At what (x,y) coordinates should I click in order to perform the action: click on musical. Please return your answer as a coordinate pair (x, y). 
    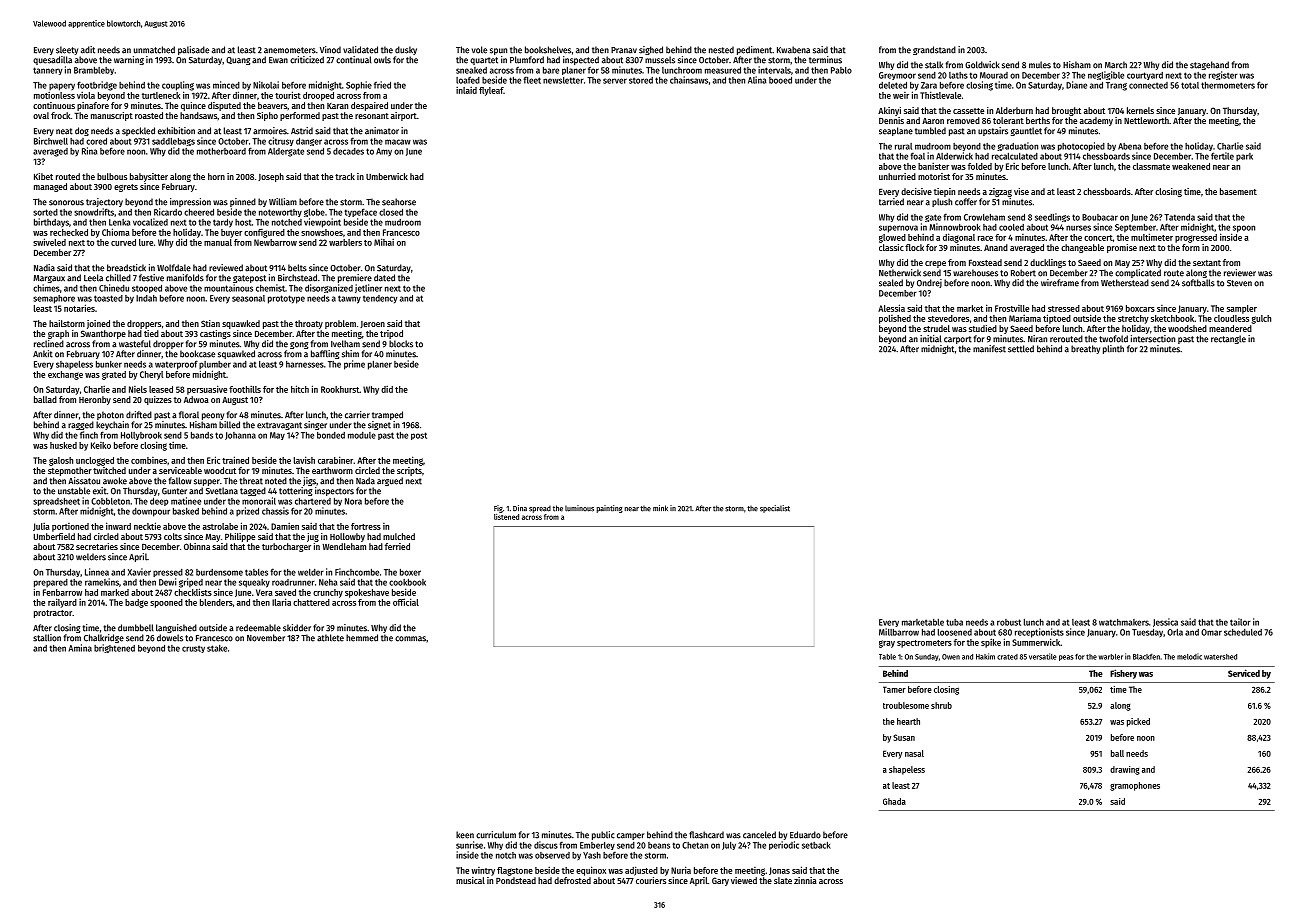
    Looking at the image, I should click on (470, 880).
